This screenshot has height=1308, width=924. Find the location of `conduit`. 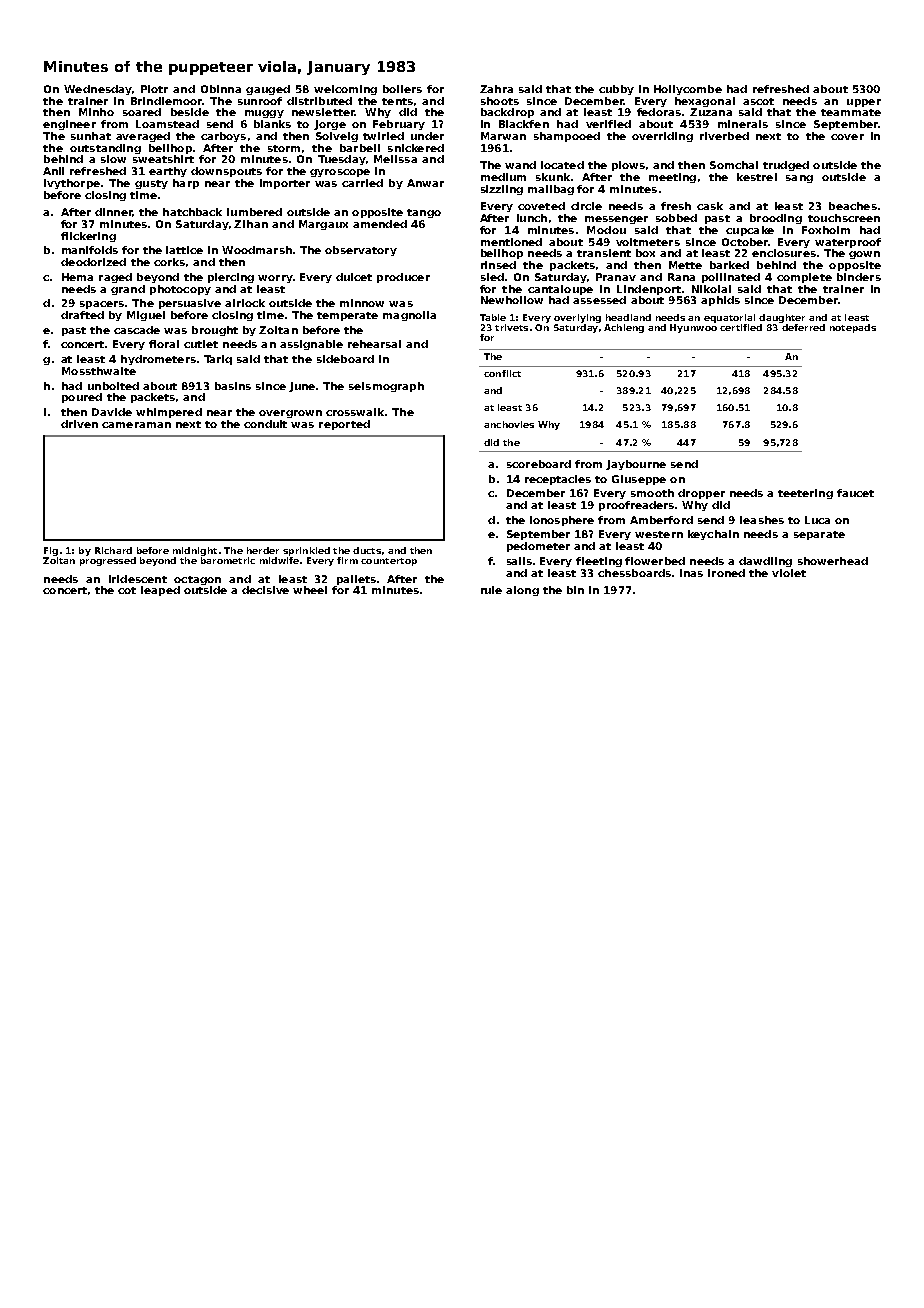

conduit is located at coordinates (265, 424).
